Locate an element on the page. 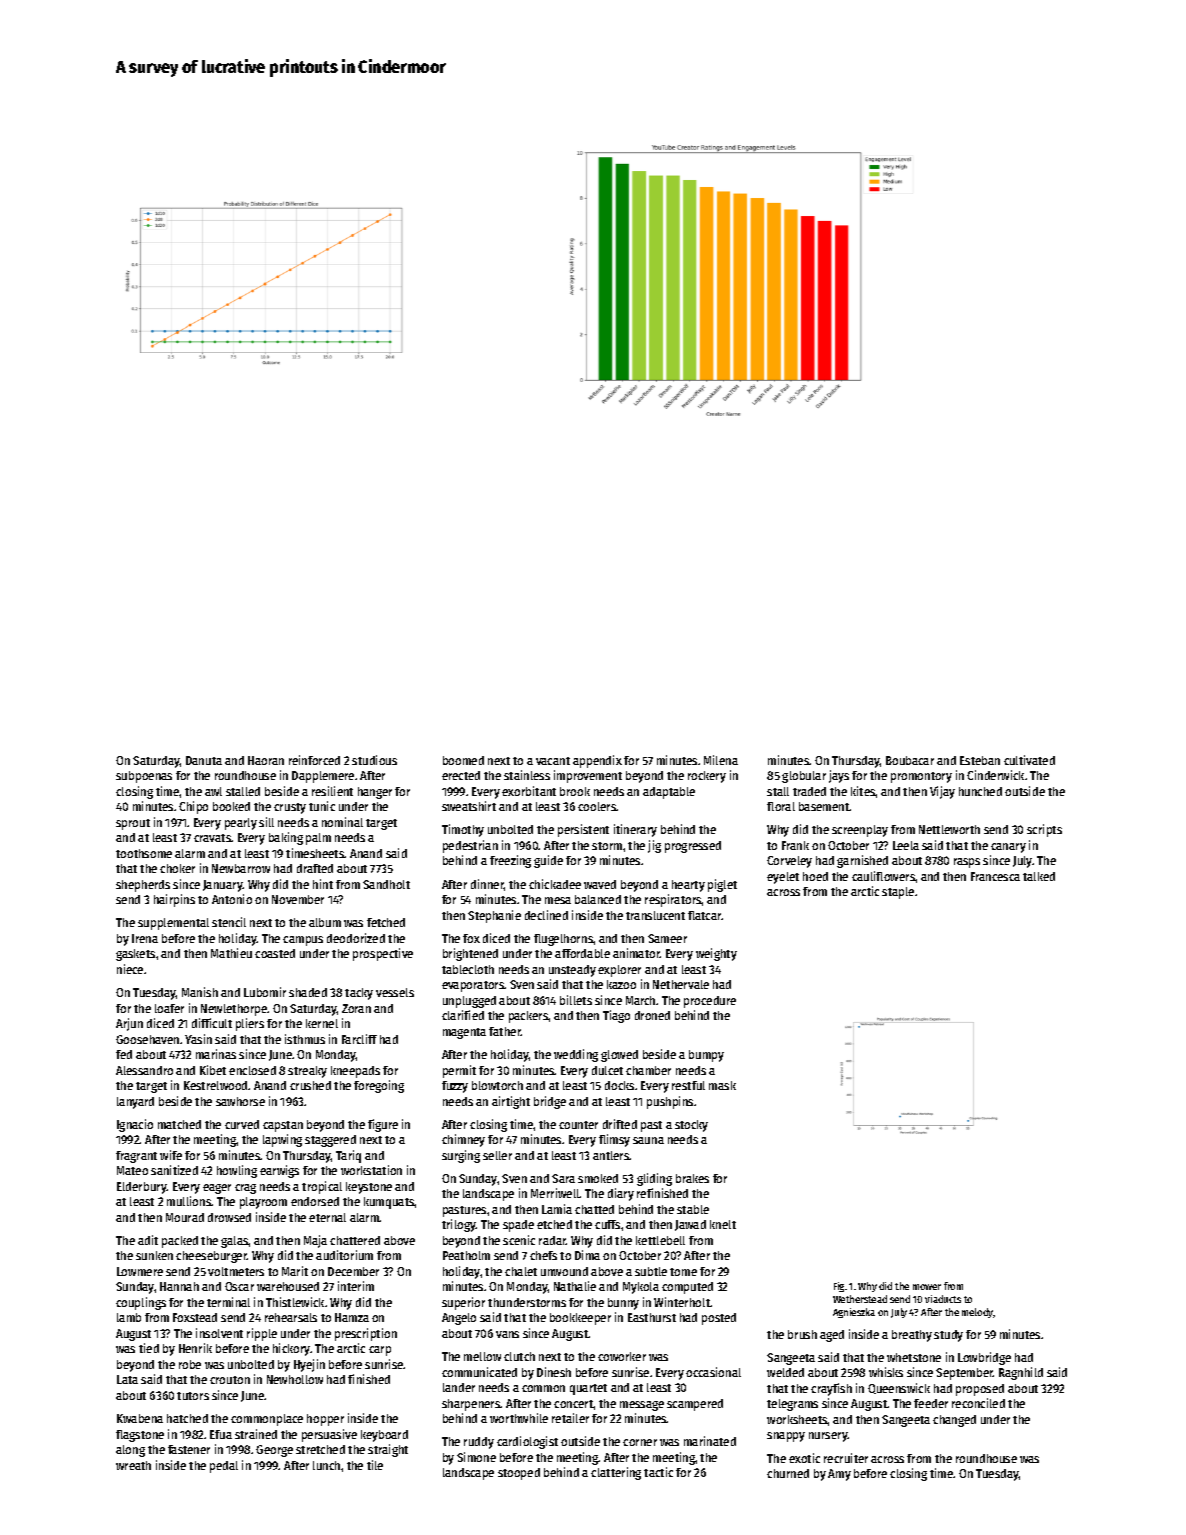 Image resolution: width=1186 pixels, height=1535 pixels. subpoenas is located at coordinates (144, 777).
